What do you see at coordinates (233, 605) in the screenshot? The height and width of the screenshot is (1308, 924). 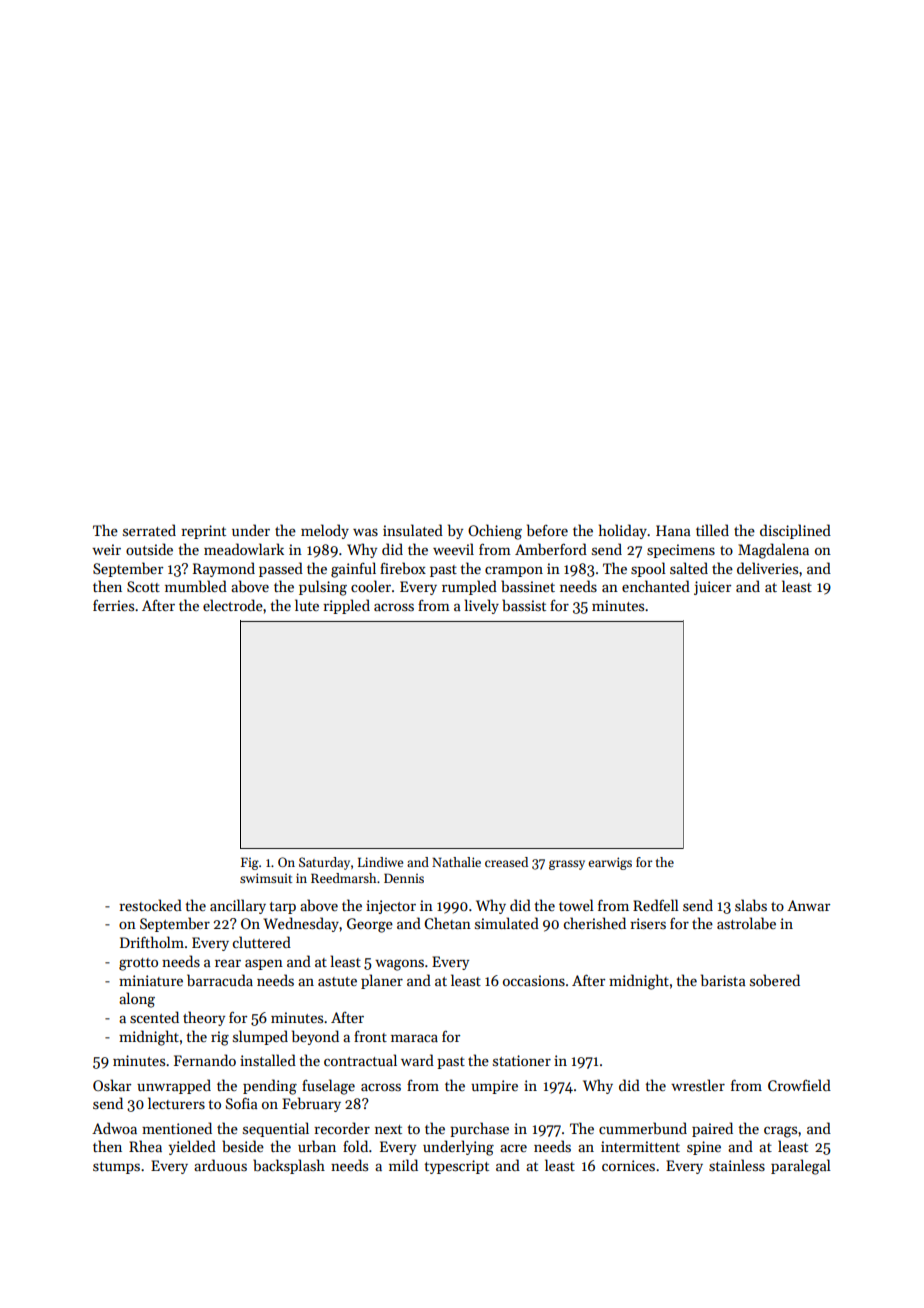 I see `electrode` at bounding box center [233, 605].
